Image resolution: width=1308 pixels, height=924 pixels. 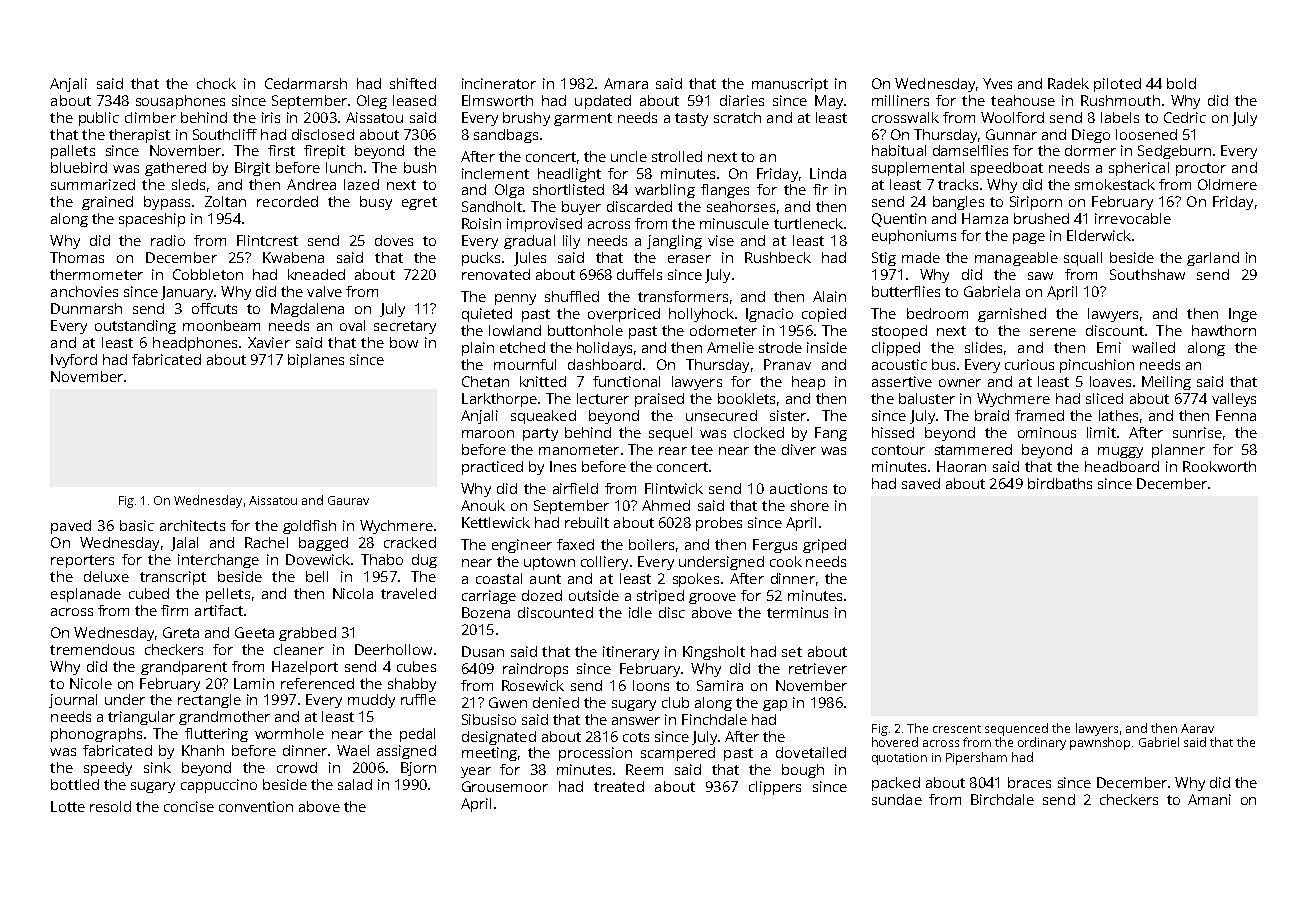 What do you see at coordinates (976, 758) in the document?
I see `Pipersham` at bounding box center [976, 758].
